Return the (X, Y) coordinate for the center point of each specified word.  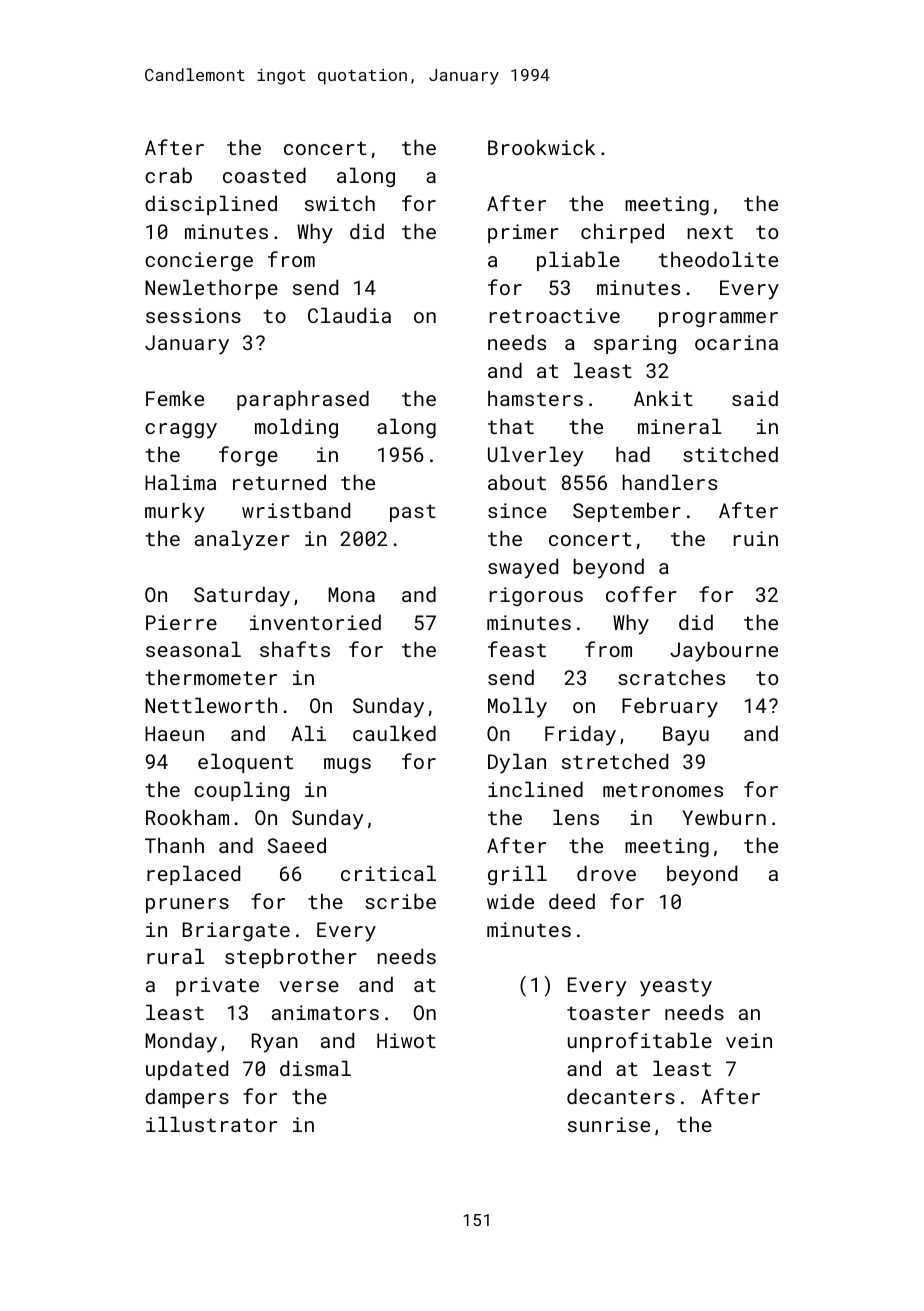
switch (340, 203)
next (710, 232)
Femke (175, 398)
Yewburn (724, 817)
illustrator (211, 1124)
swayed (523, 568)
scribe (400, 901)
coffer (641, 594)
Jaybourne (724, 651)
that (511, 426)
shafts (295, 649)
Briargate (236, 931)
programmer (718, 319)
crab (168, 175)
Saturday (242, 596)
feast (517, 649)
